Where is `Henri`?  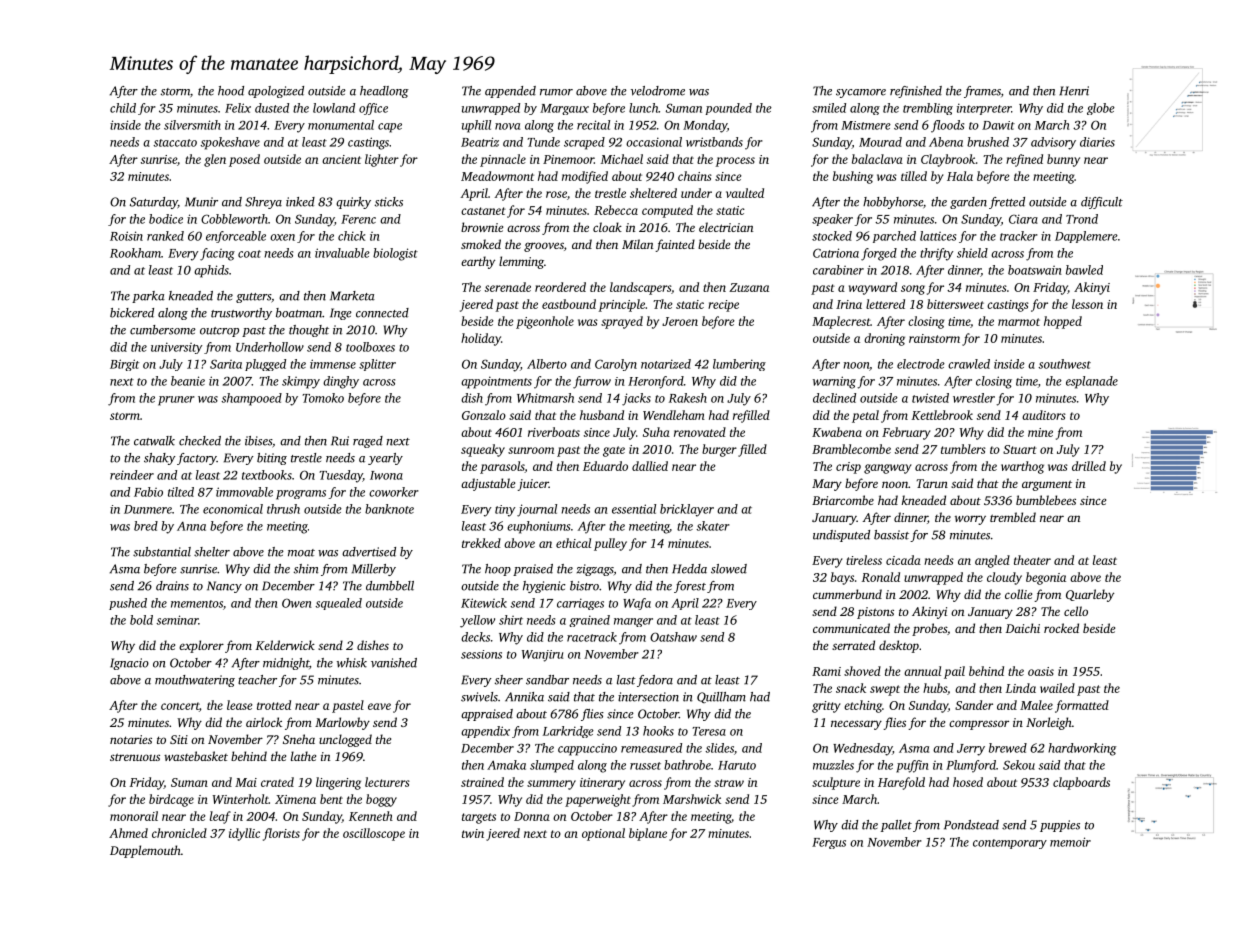 Henri is located at coordinates (1074, 91).
